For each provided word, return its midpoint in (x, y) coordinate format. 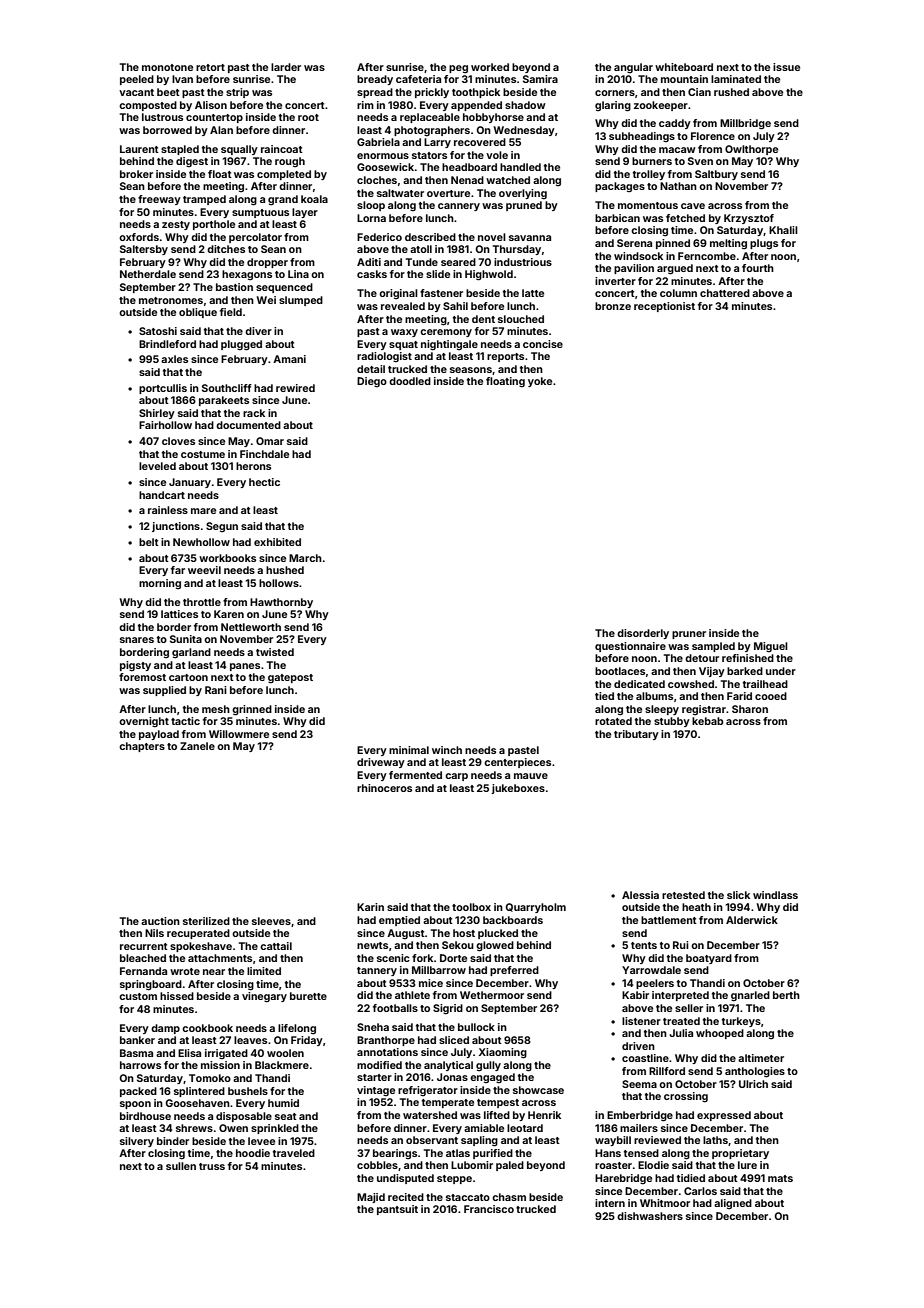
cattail (276, 946)
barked (745, 671)
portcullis (163, 389)
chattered (725, 293)
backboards (513, 920)
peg (458, 69)
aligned (733, 1204)
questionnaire (630, 647)
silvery (137, 1142)
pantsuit (397, 1210)
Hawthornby (281, 603)
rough (290, 162)
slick (738, 895)
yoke (540, 382)
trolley (649, 175)
